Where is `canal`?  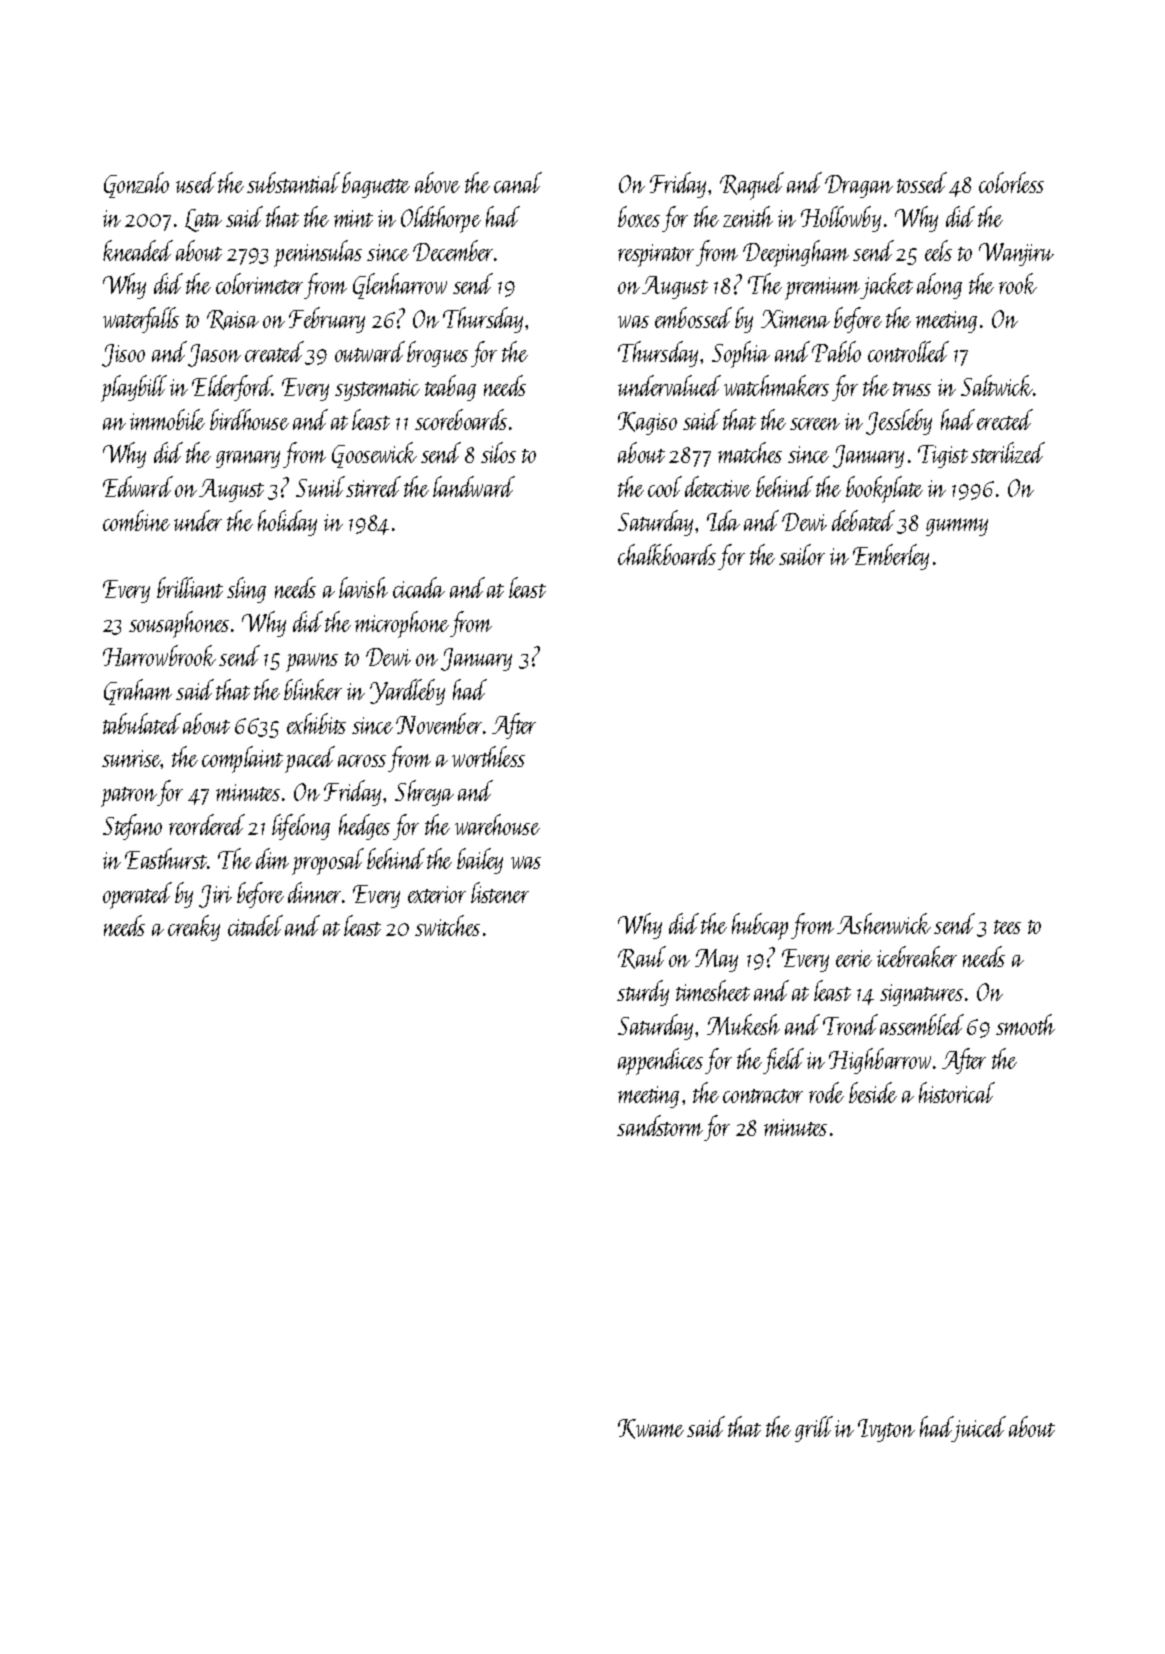
canal is located at coordinates (518, 182).
